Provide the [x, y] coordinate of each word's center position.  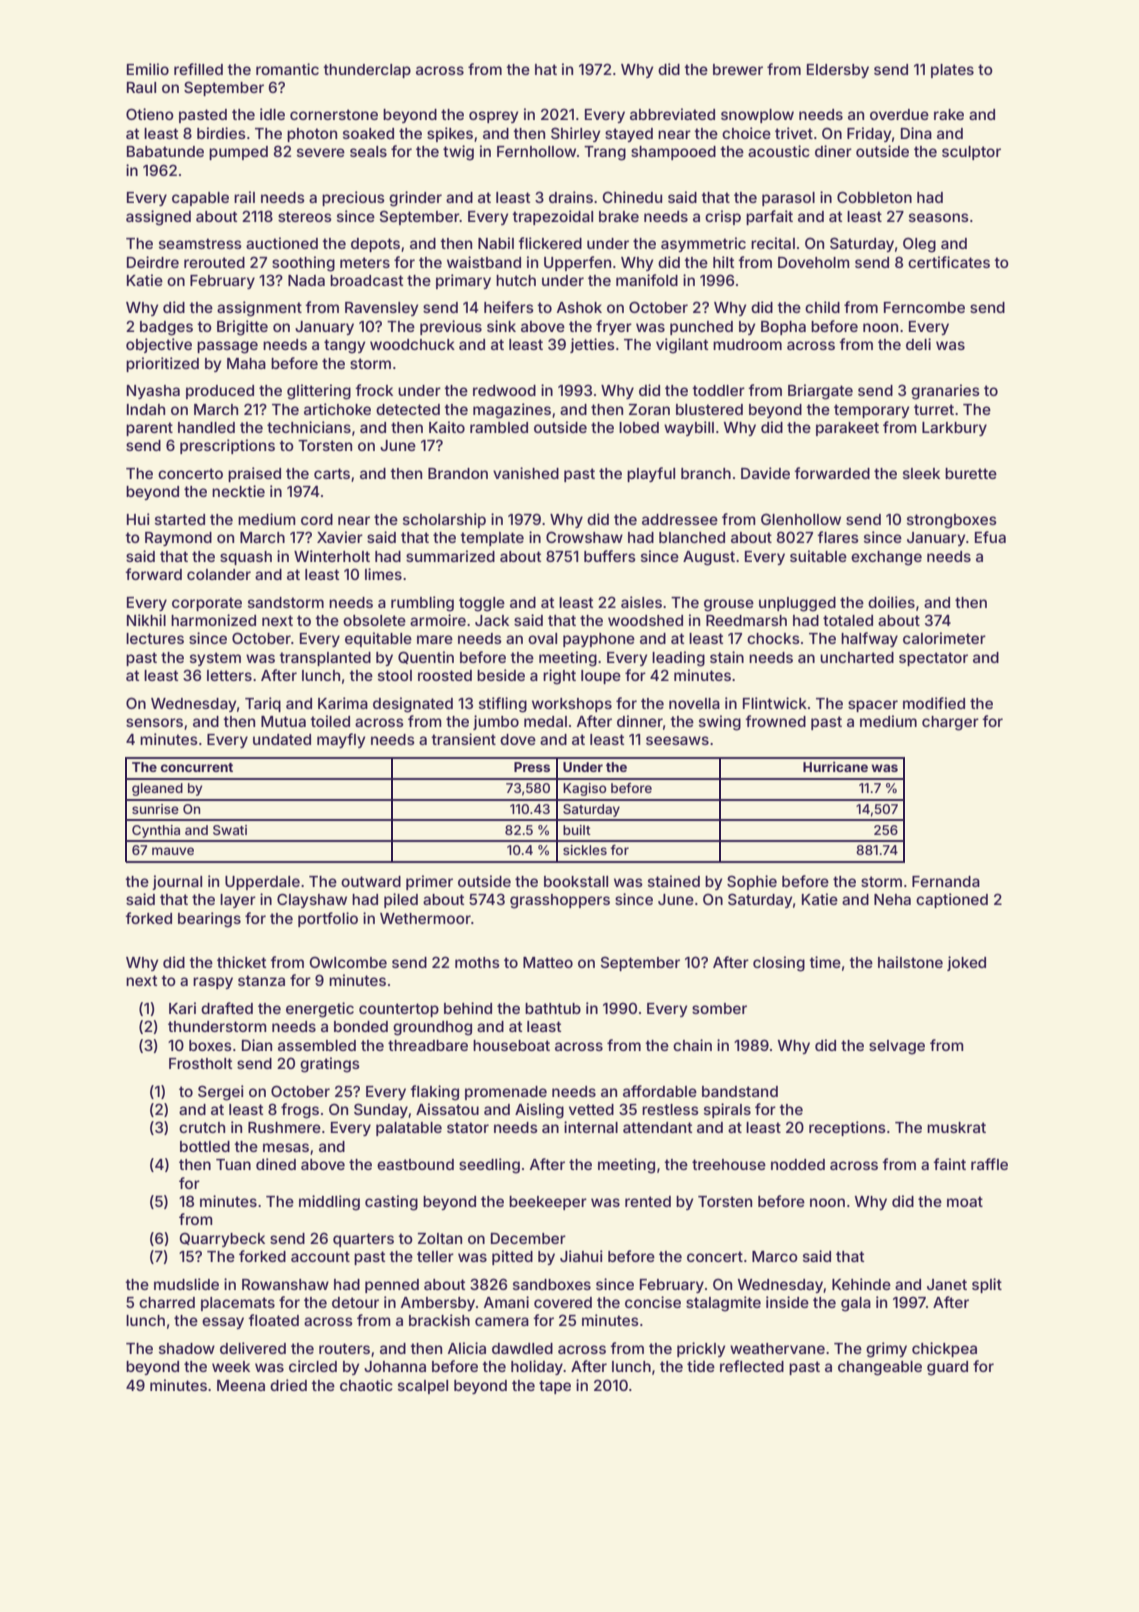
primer [429, 882]
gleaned [157, 789]
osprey [493, 117]
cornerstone [334, 114]
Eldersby [838, 71]
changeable [880, 1368]
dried [288, 1385]
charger [950, 723]
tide [701, 1366]
